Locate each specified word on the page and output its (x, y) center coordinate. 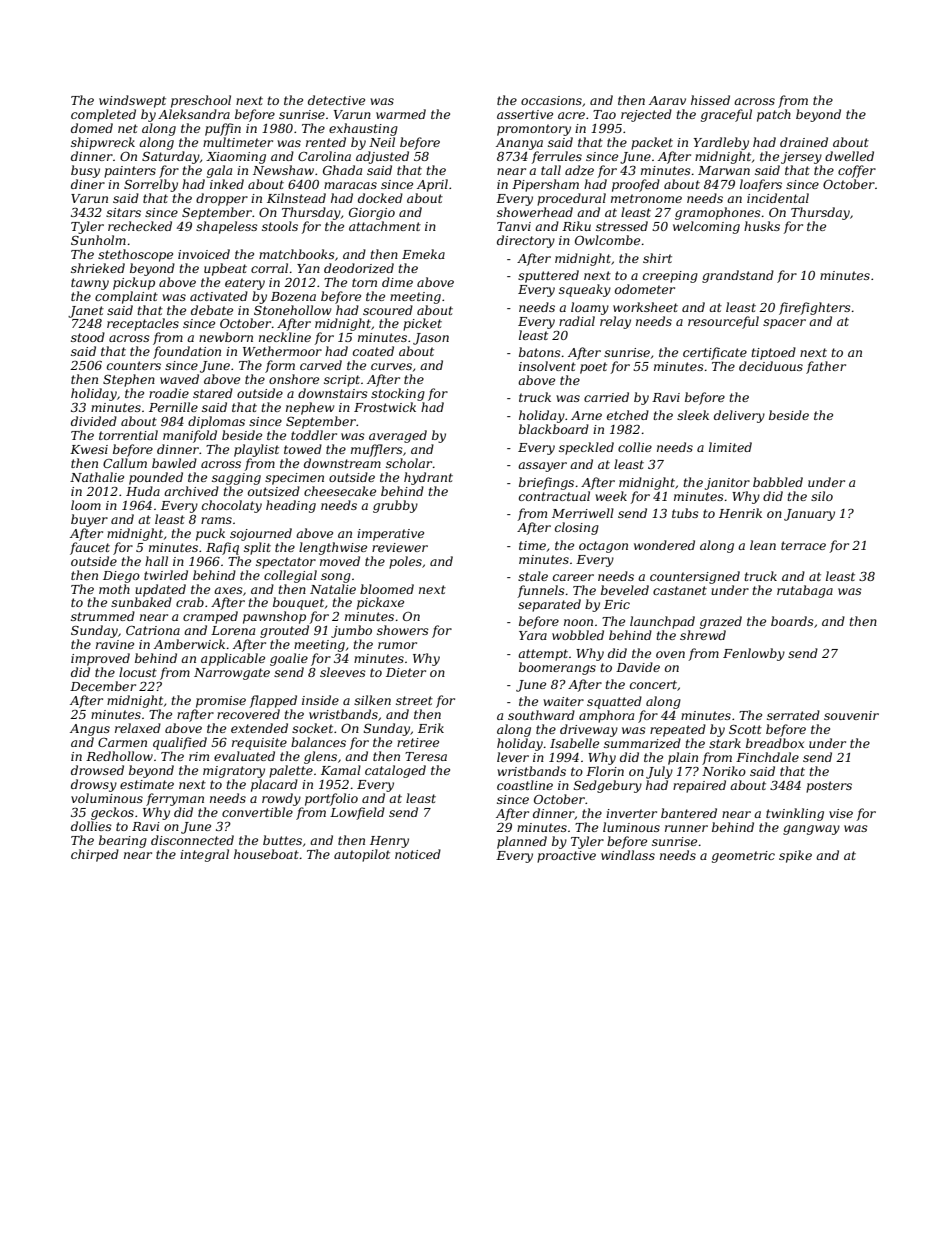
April (432, 185)
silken (372, 700)
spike (795, 856)
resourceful (723, 322)
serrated (793, 715)
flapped (273, 701)
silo (822, 496)
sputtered (548, 276)
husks (762, 226)
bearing (123, 841)
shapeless (227, 227)
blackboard (554, 429)
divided (94, 421)
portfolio (331, 799)
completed (103, 115)
